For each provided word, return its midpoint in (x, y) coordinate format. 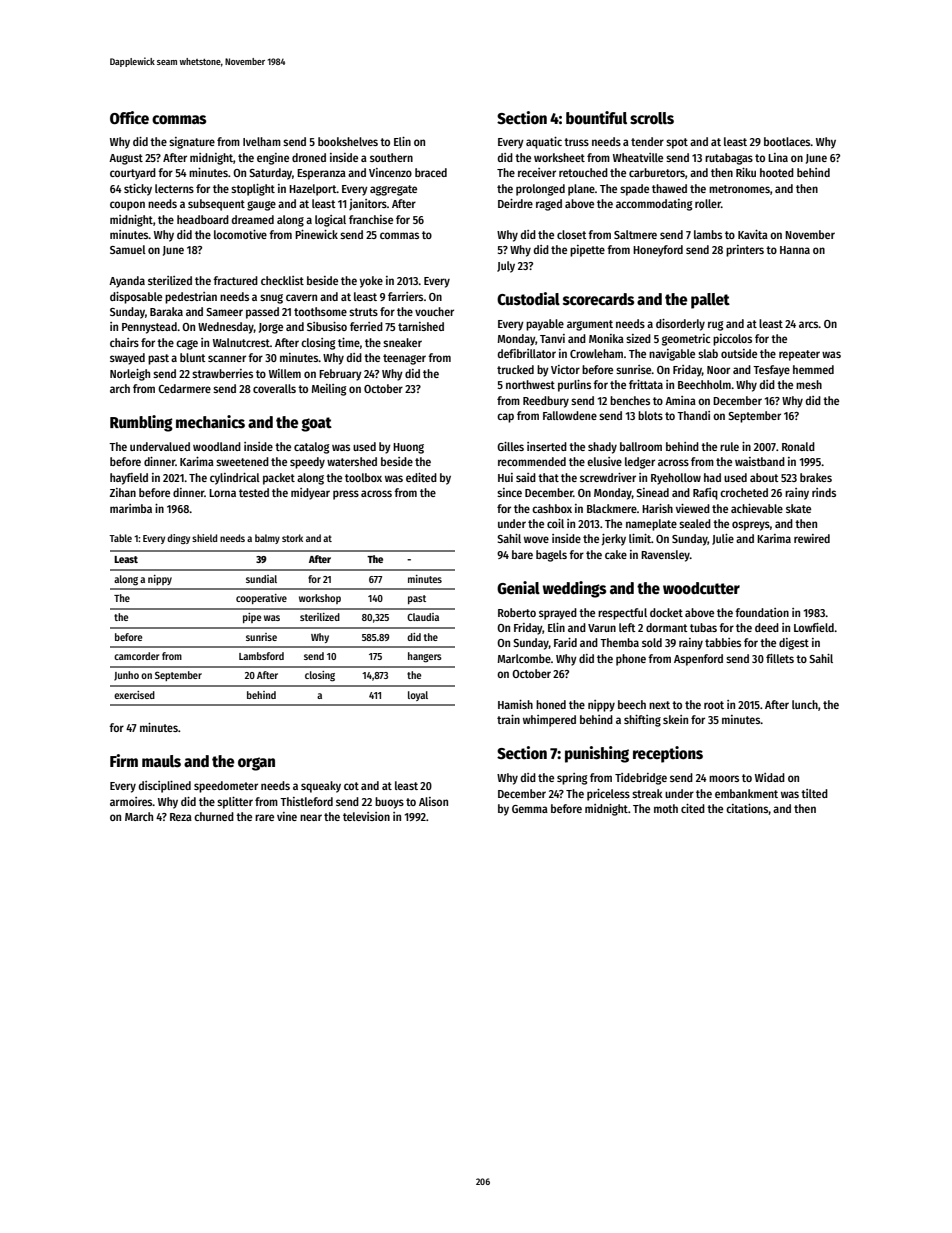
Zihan (123, 492)
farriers (405, 296)
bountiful (596, 118)
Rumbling (141, 423)
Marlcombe (524, 658)
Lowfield (814, 627)
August (126, 159)
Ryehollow (676, 479)
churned (214, 816)
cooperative (261, 599)
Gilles (510, 446)
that (548, 477)
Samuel (128, 249)
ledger (640, 463)
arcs (809, 324)
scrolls (652, 118)
